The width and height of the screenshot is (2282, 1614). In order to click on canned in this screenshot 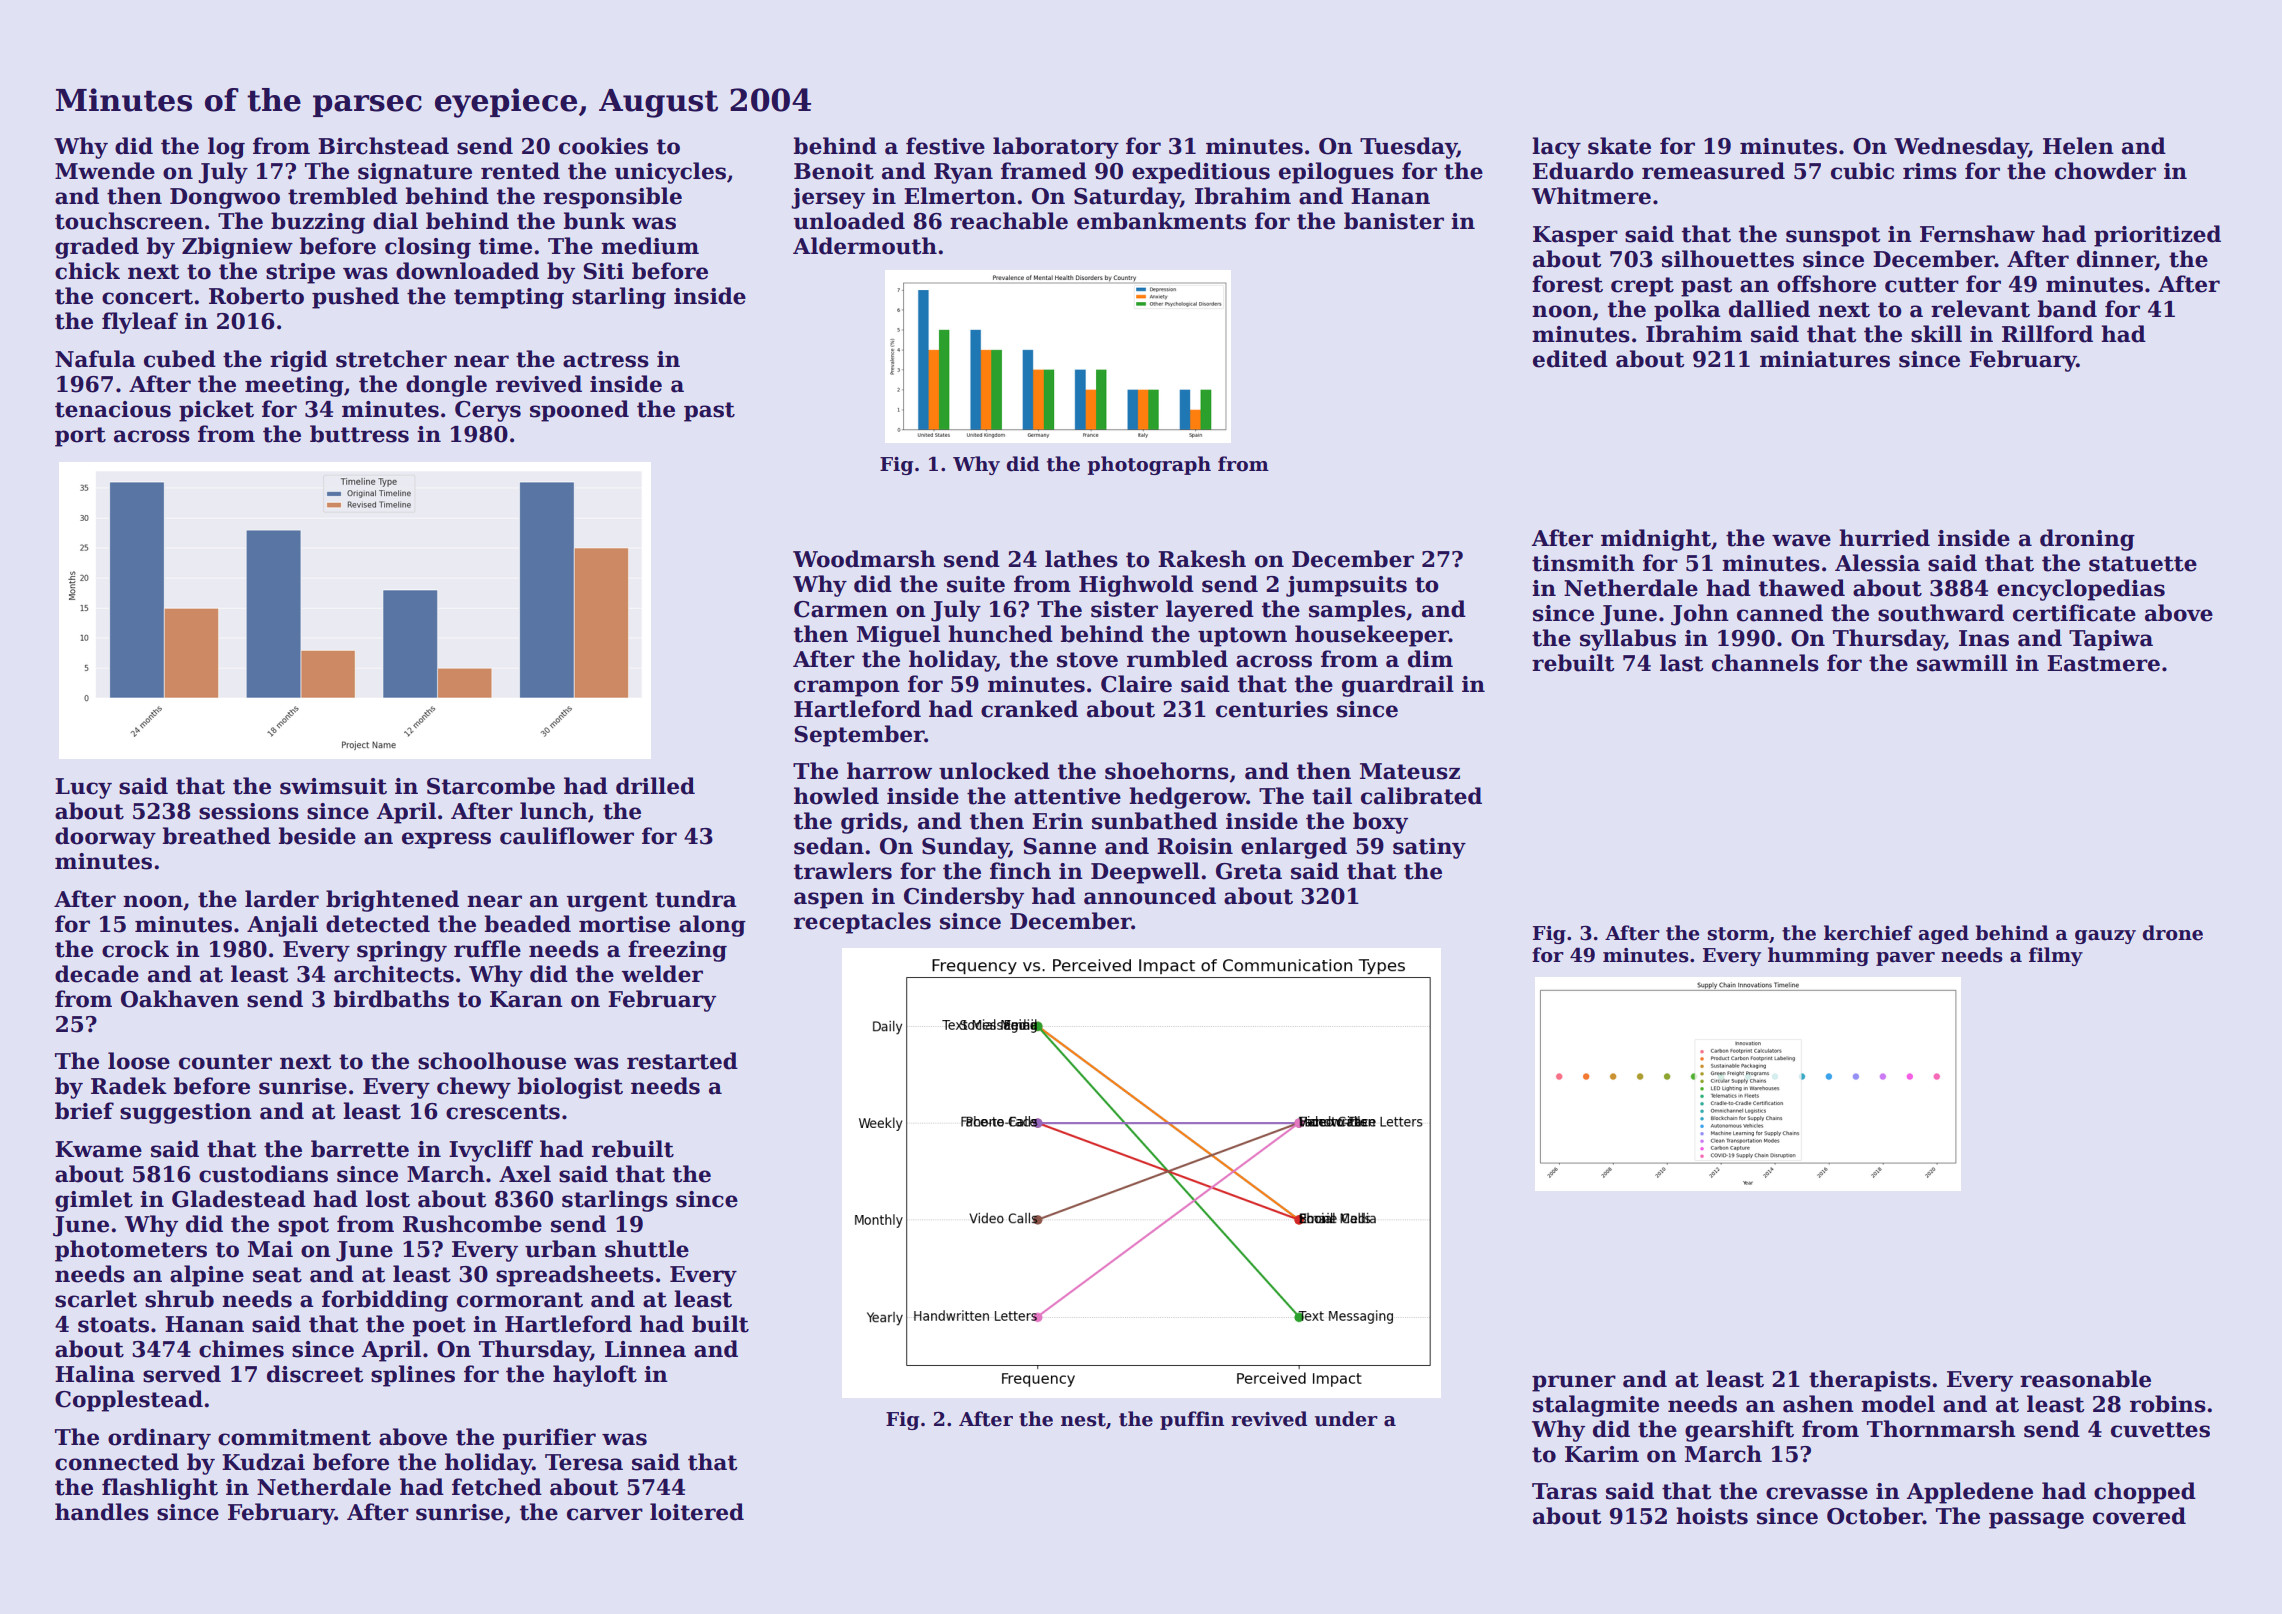, I will do `click(1780, 613)`.
